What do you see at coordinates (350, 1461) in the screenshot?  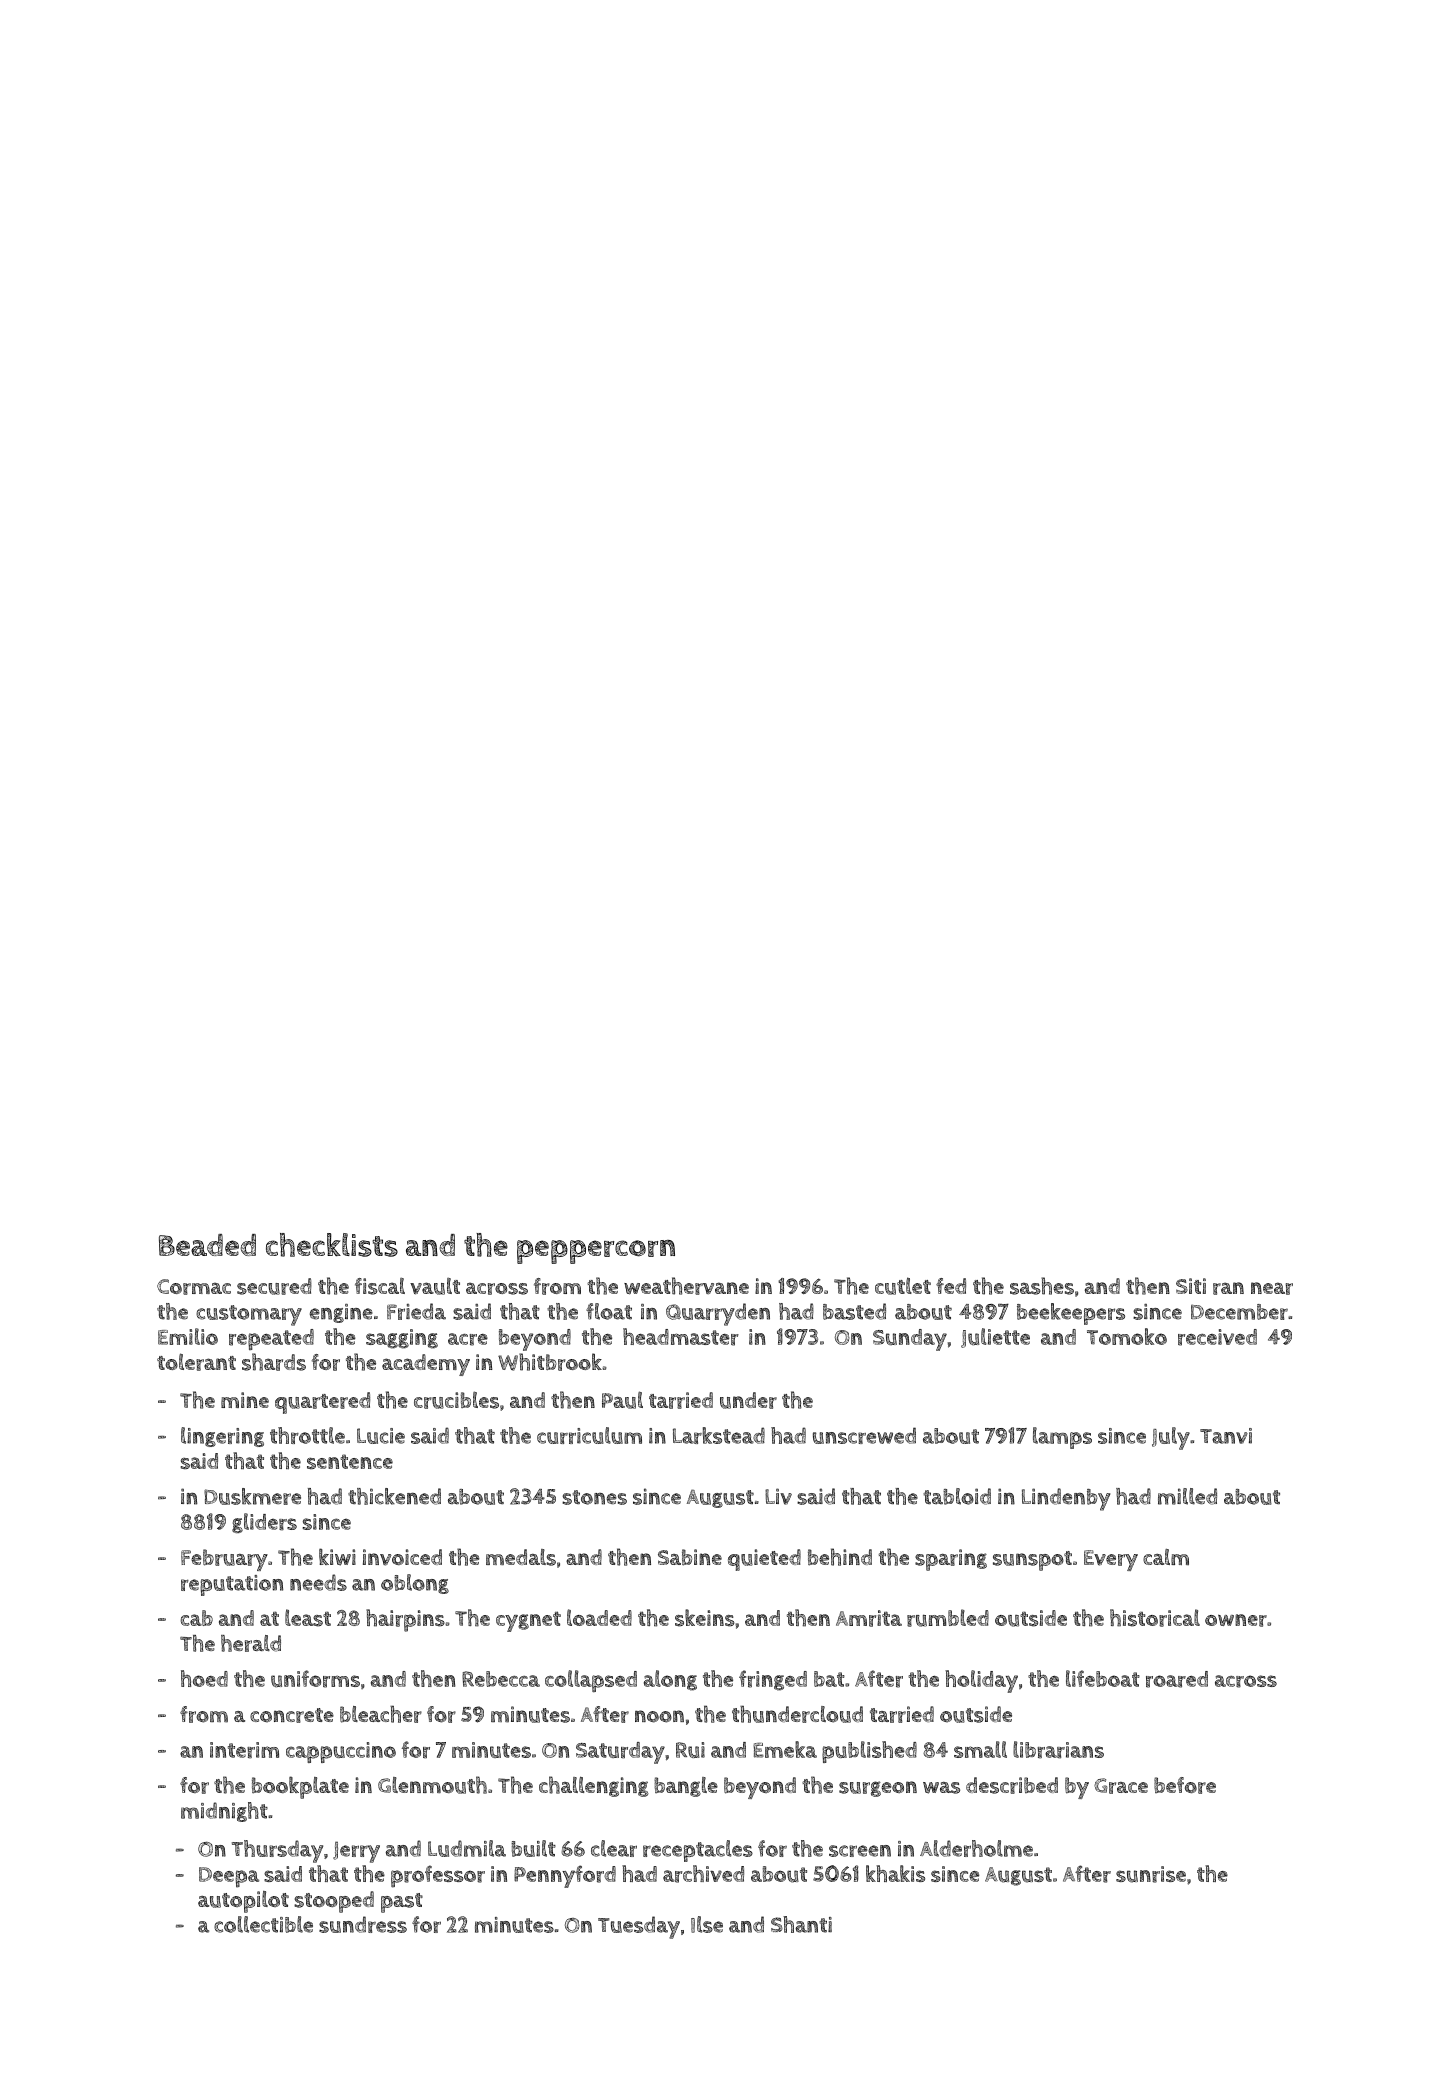 I see `sentence` at bounding box center [350, 1461].
